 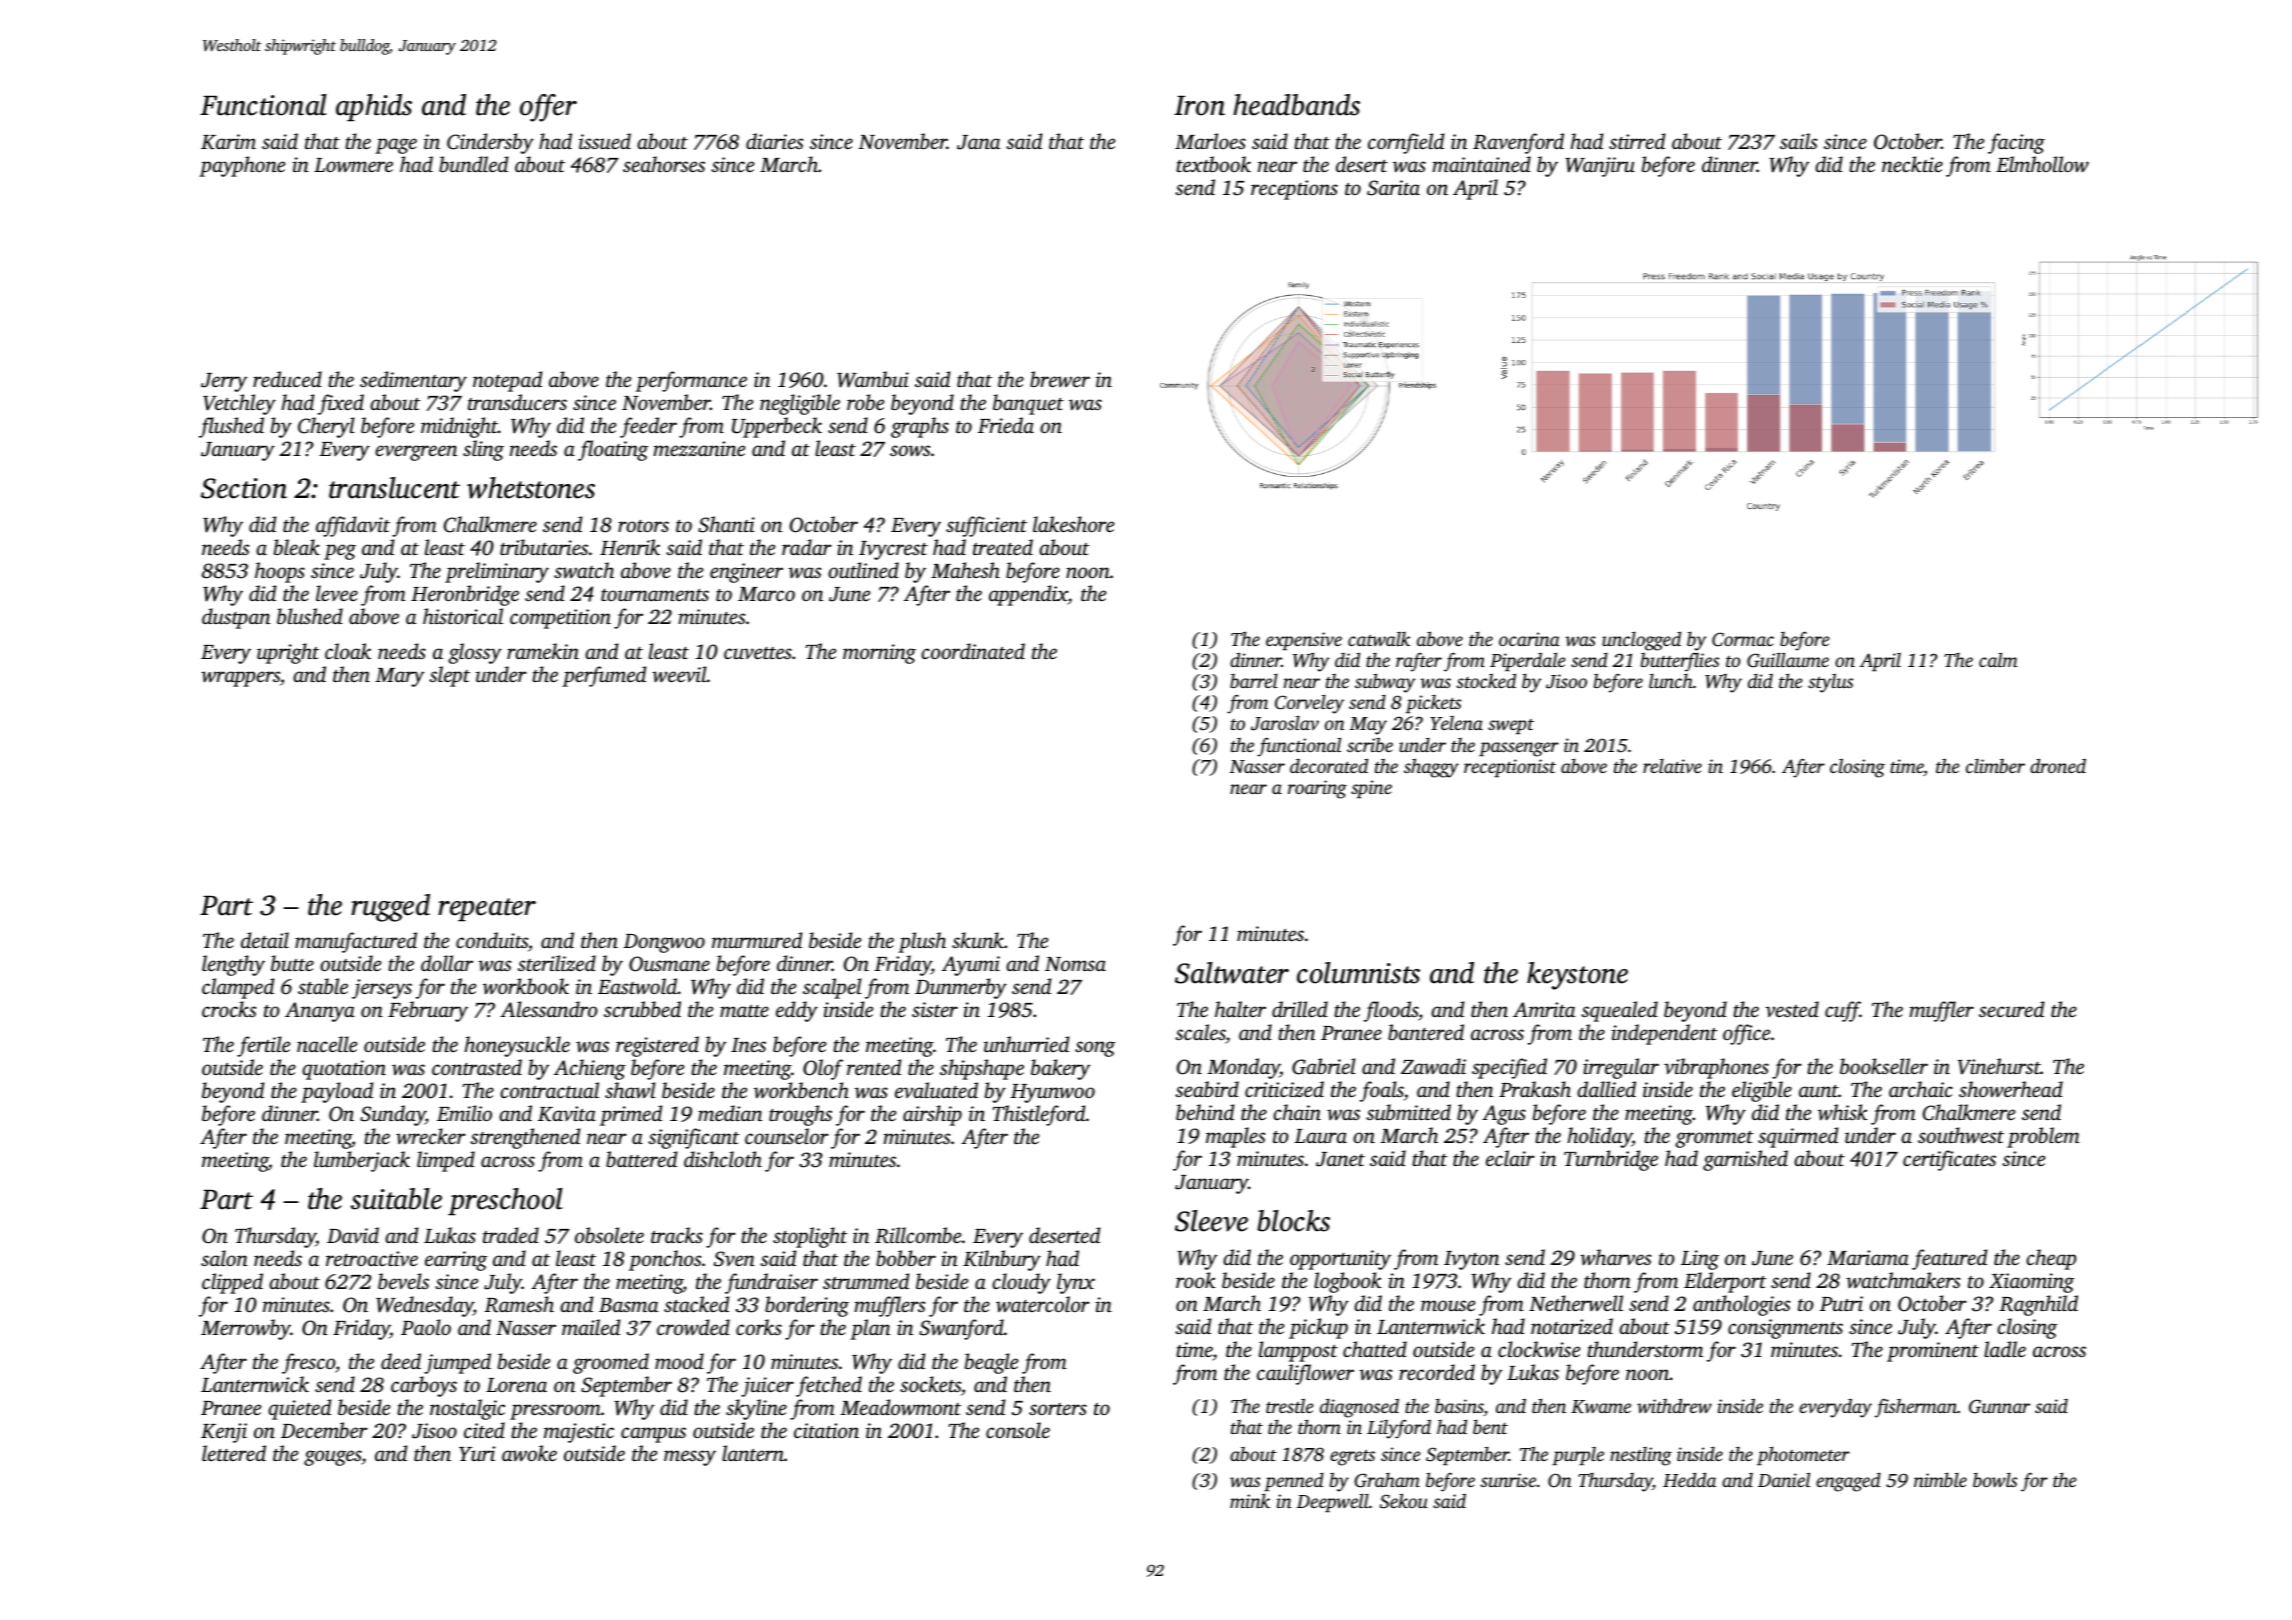 What do you see at coordinates (690, 1458) in the screenshot?
I see `messy` at bounding box center [690, 1458].
